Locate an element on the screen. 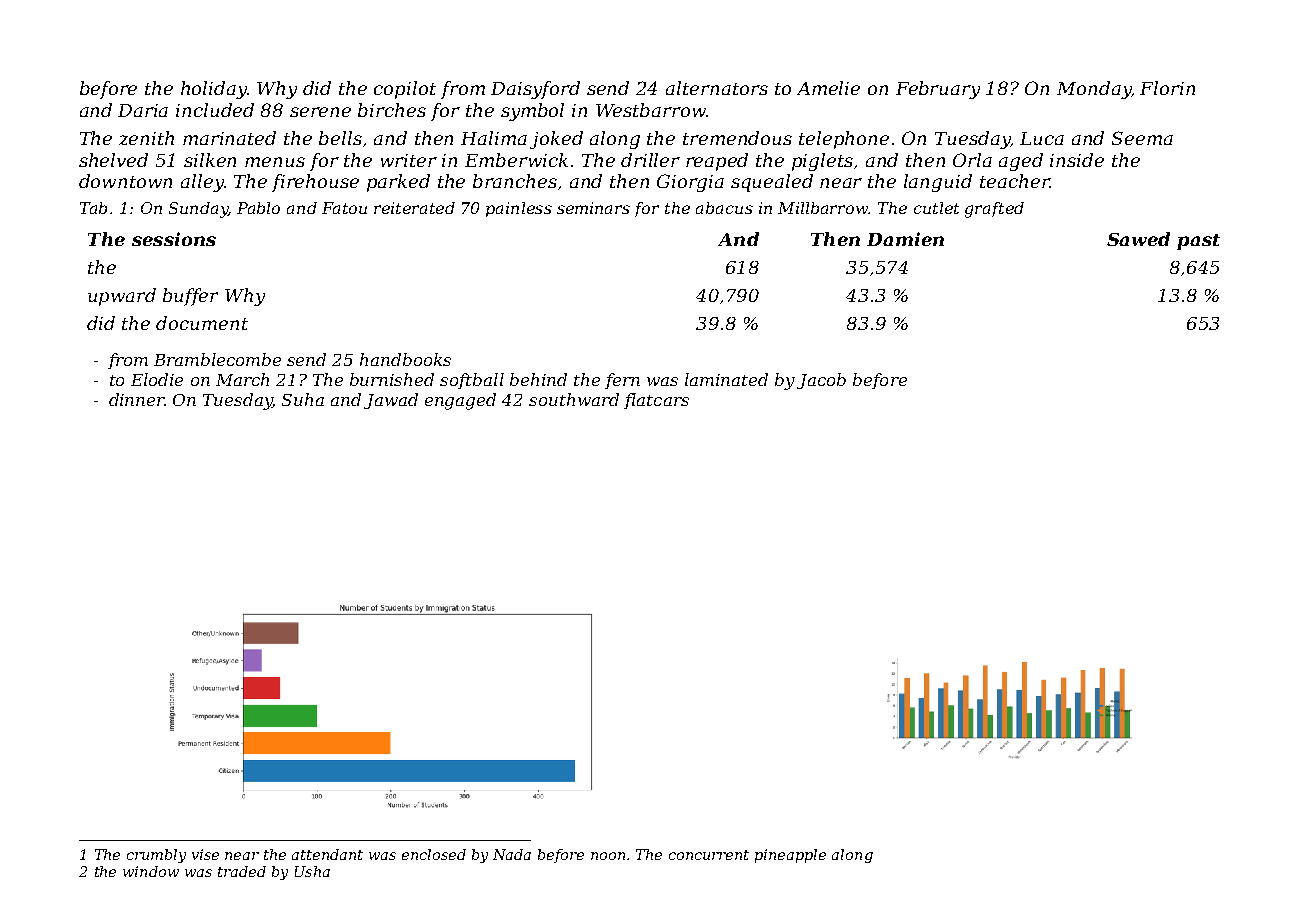  concurrent is located at coordinates (709, 855).
